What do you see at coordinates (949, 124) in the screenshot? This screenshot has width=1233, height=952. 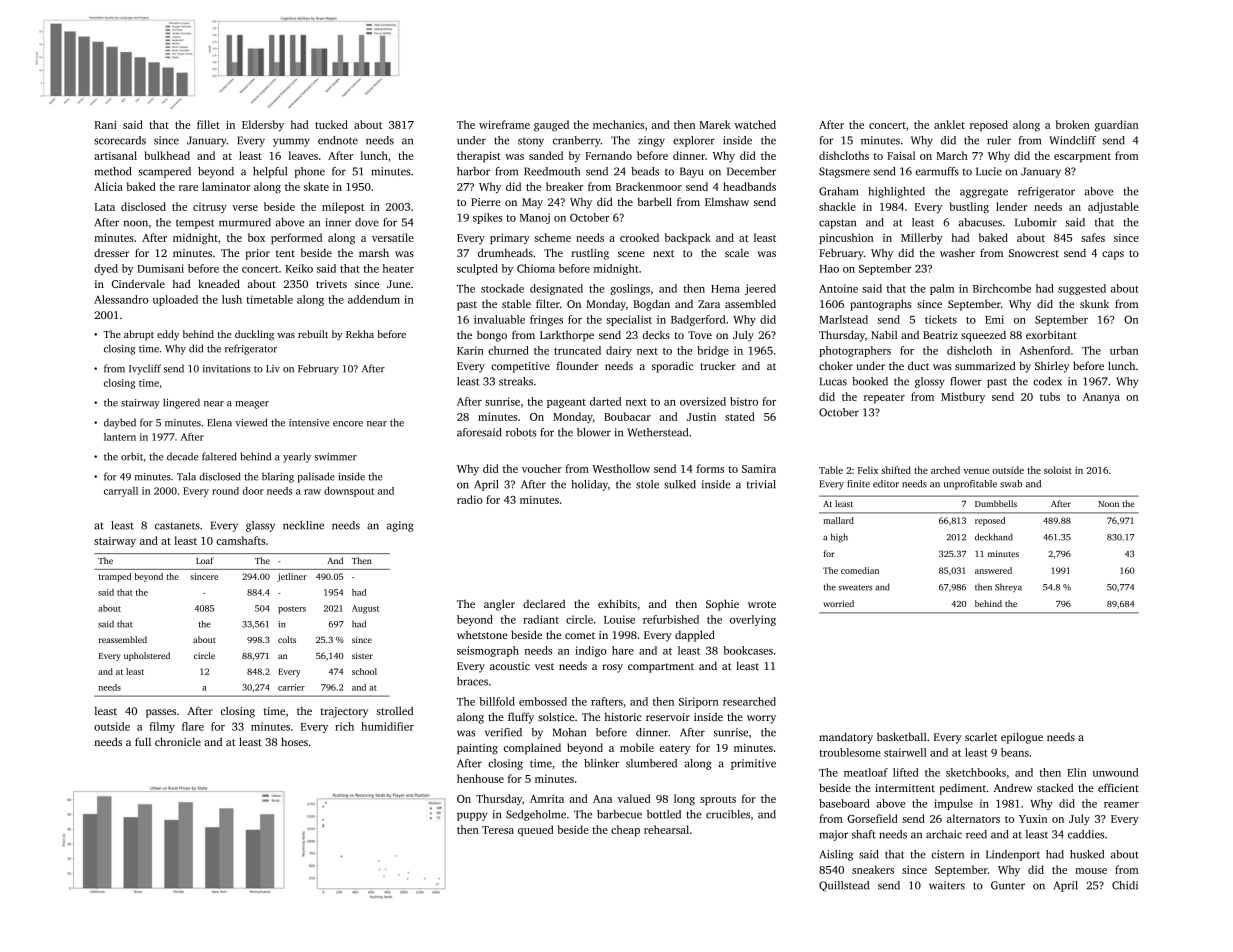 I see `anklet` at bounding box center [949, 124].
